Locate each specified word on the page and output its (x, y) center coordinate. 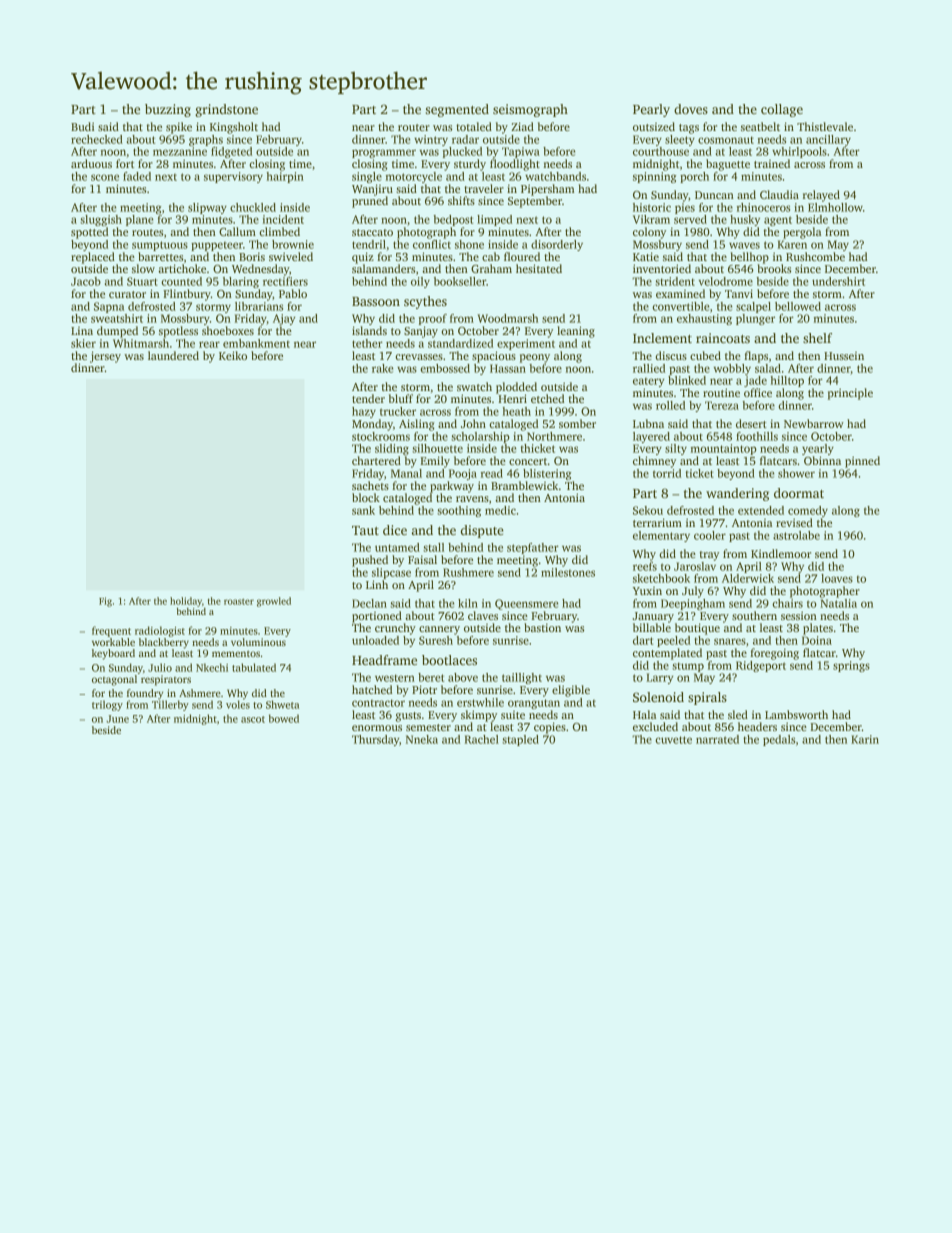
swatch (474, 386)
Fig (105, 602)
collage (782, 110)
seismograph (530, 110)
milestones (568, 572)
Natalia (838, 603)
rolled (670, 405)
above (463, 677)
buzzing (168, 110)
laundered (173, 355)
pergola (802, 233)
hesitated (539, 268)
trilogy (107, 705)
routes (147, 232)
